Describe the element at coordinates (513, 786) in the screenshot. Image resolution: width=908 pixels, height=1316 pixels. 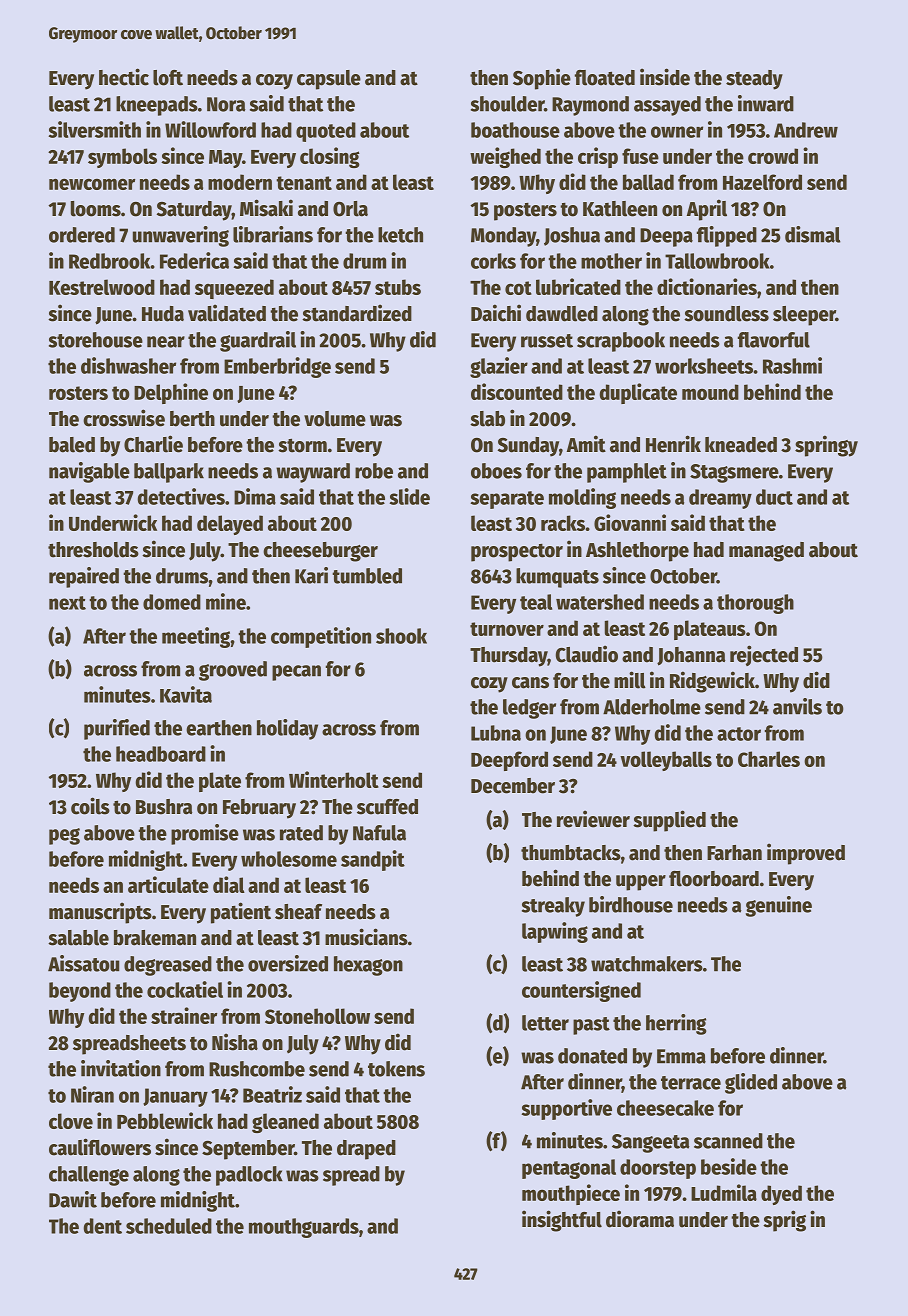
I see `December` at that location.
